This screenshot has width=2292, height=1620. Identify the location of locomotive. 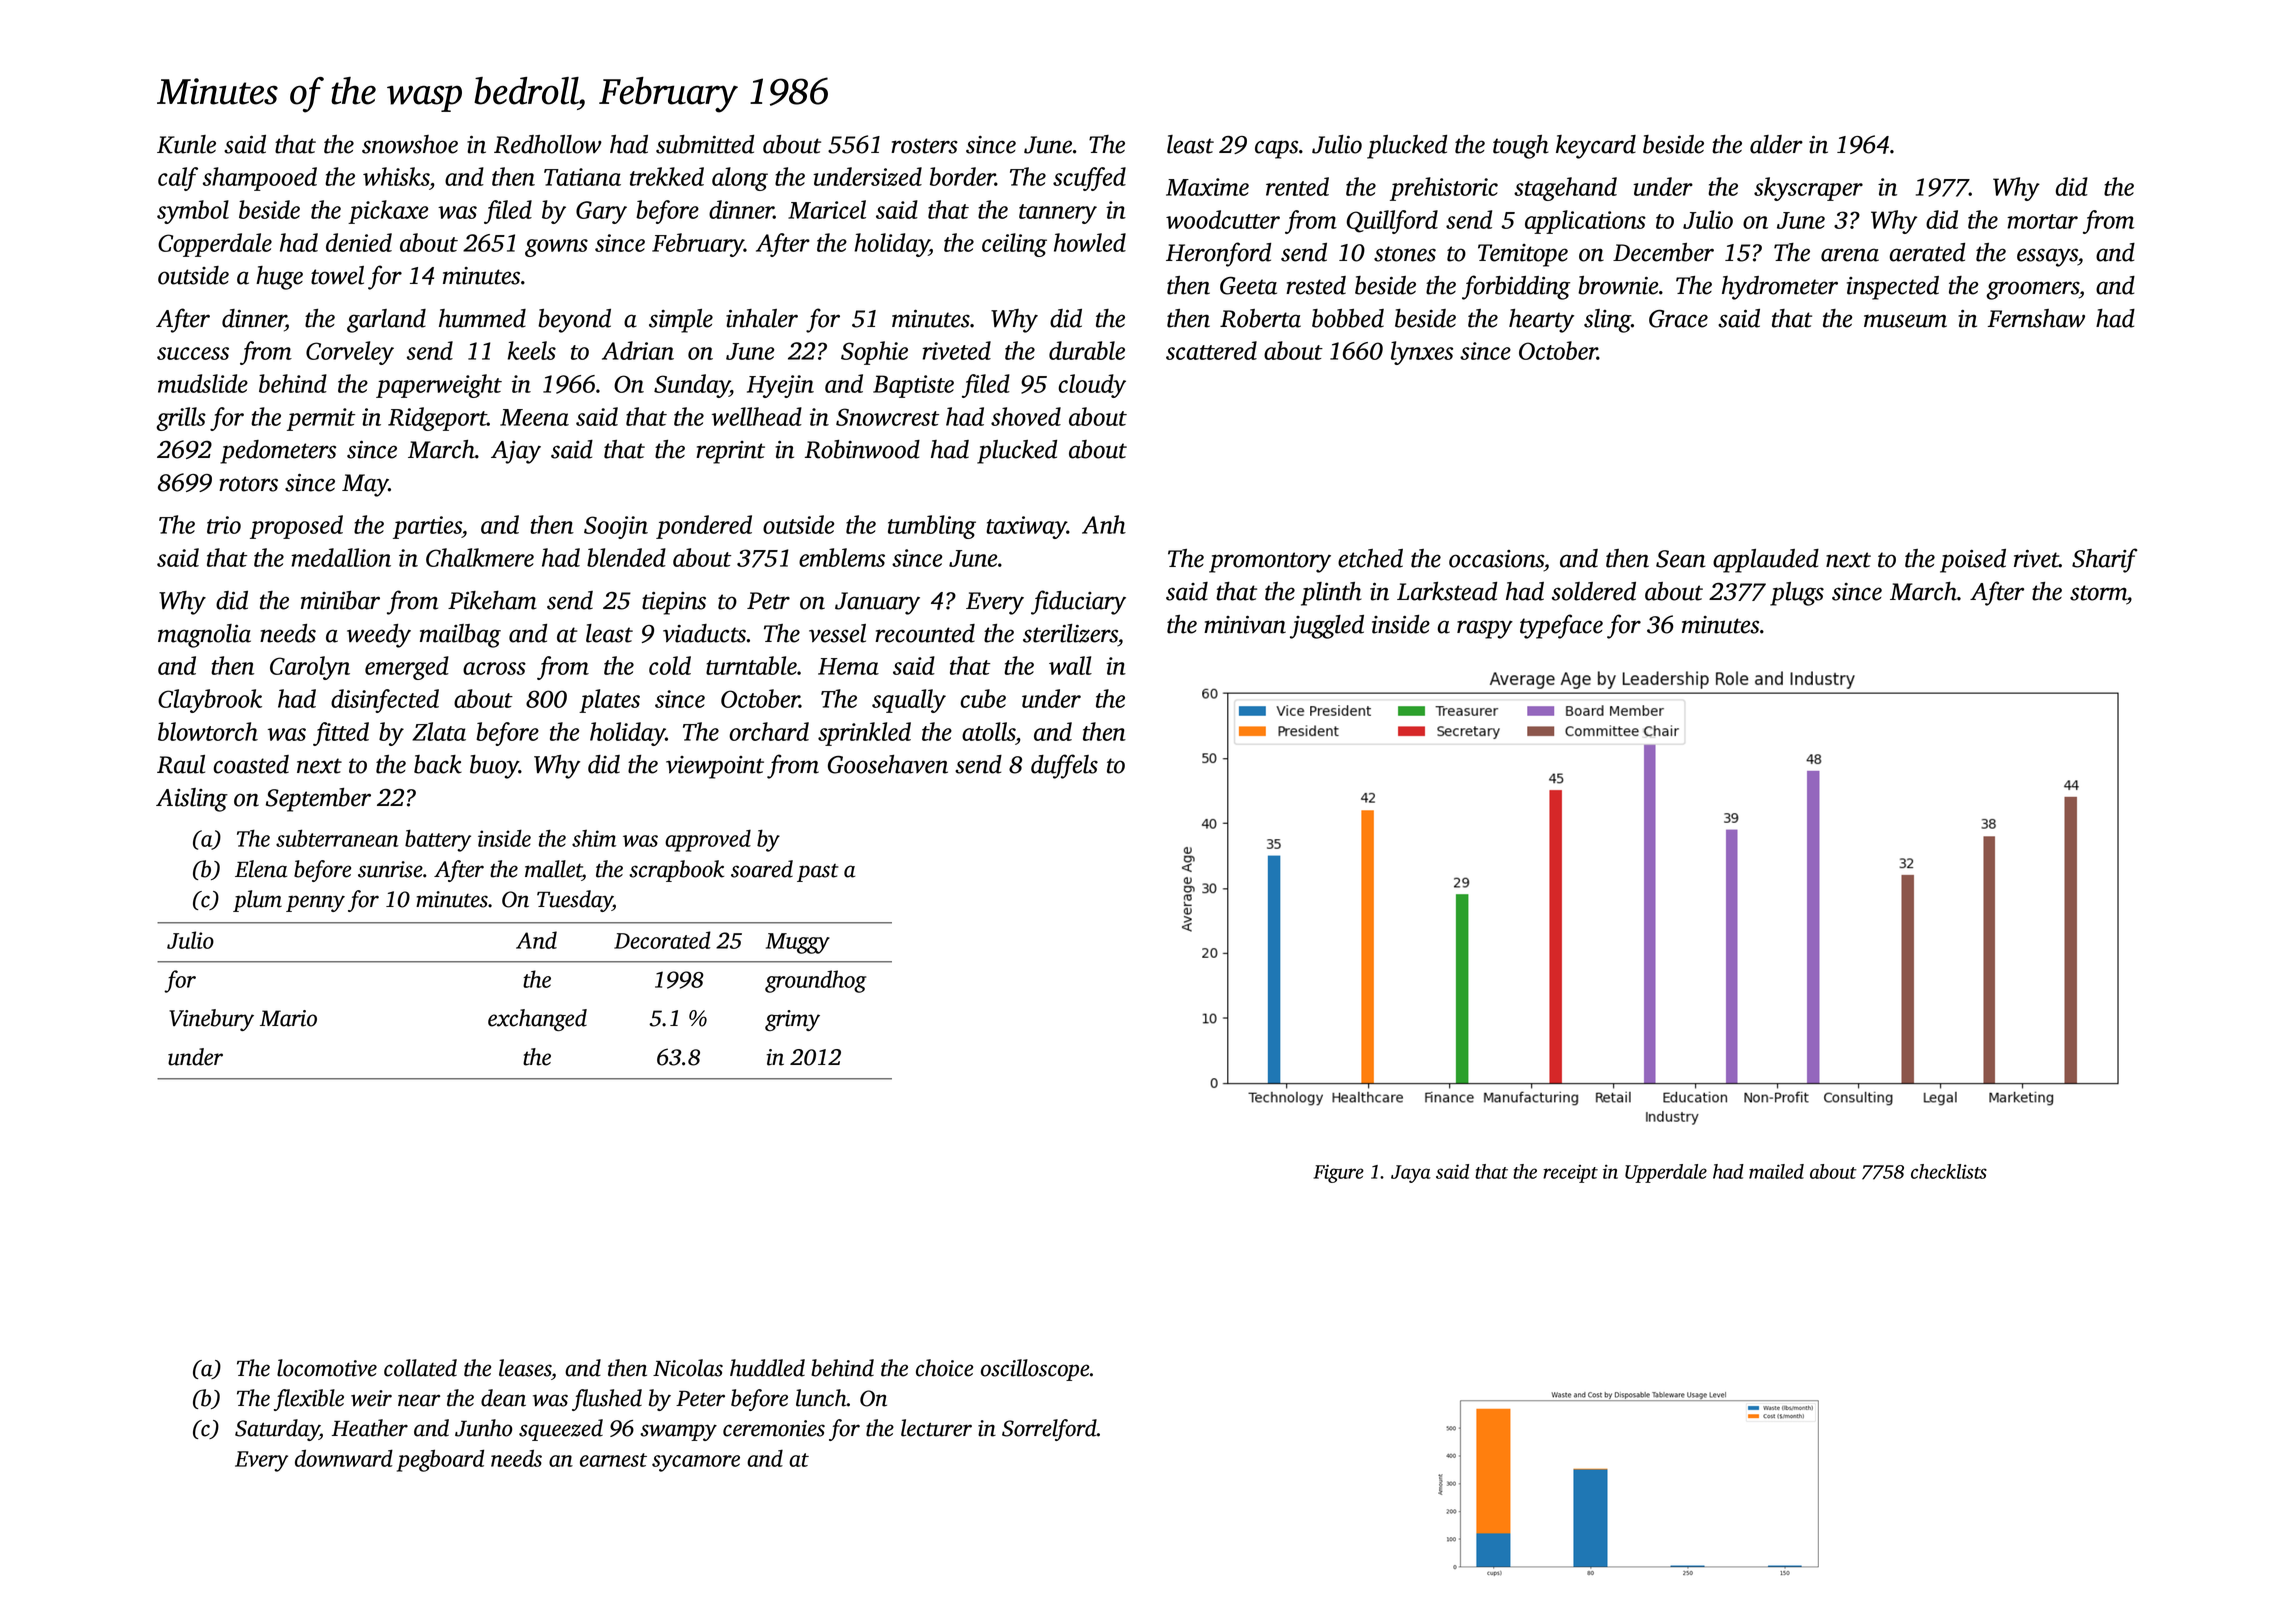
(327, 1368).
